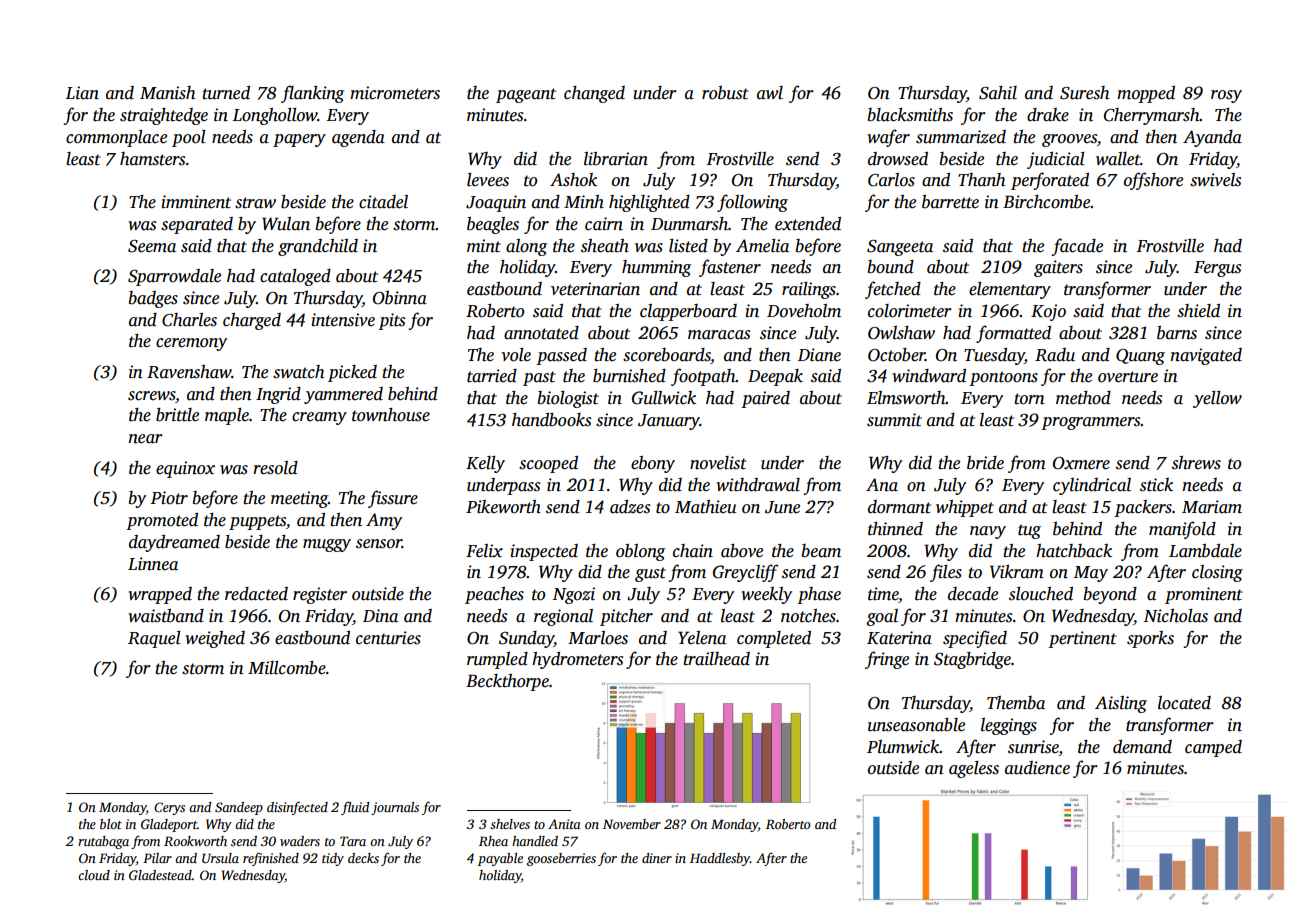  What do you see at coordinates (770, 93) in the screenshot?
I see `awl` at bounding box center [770, 93].
